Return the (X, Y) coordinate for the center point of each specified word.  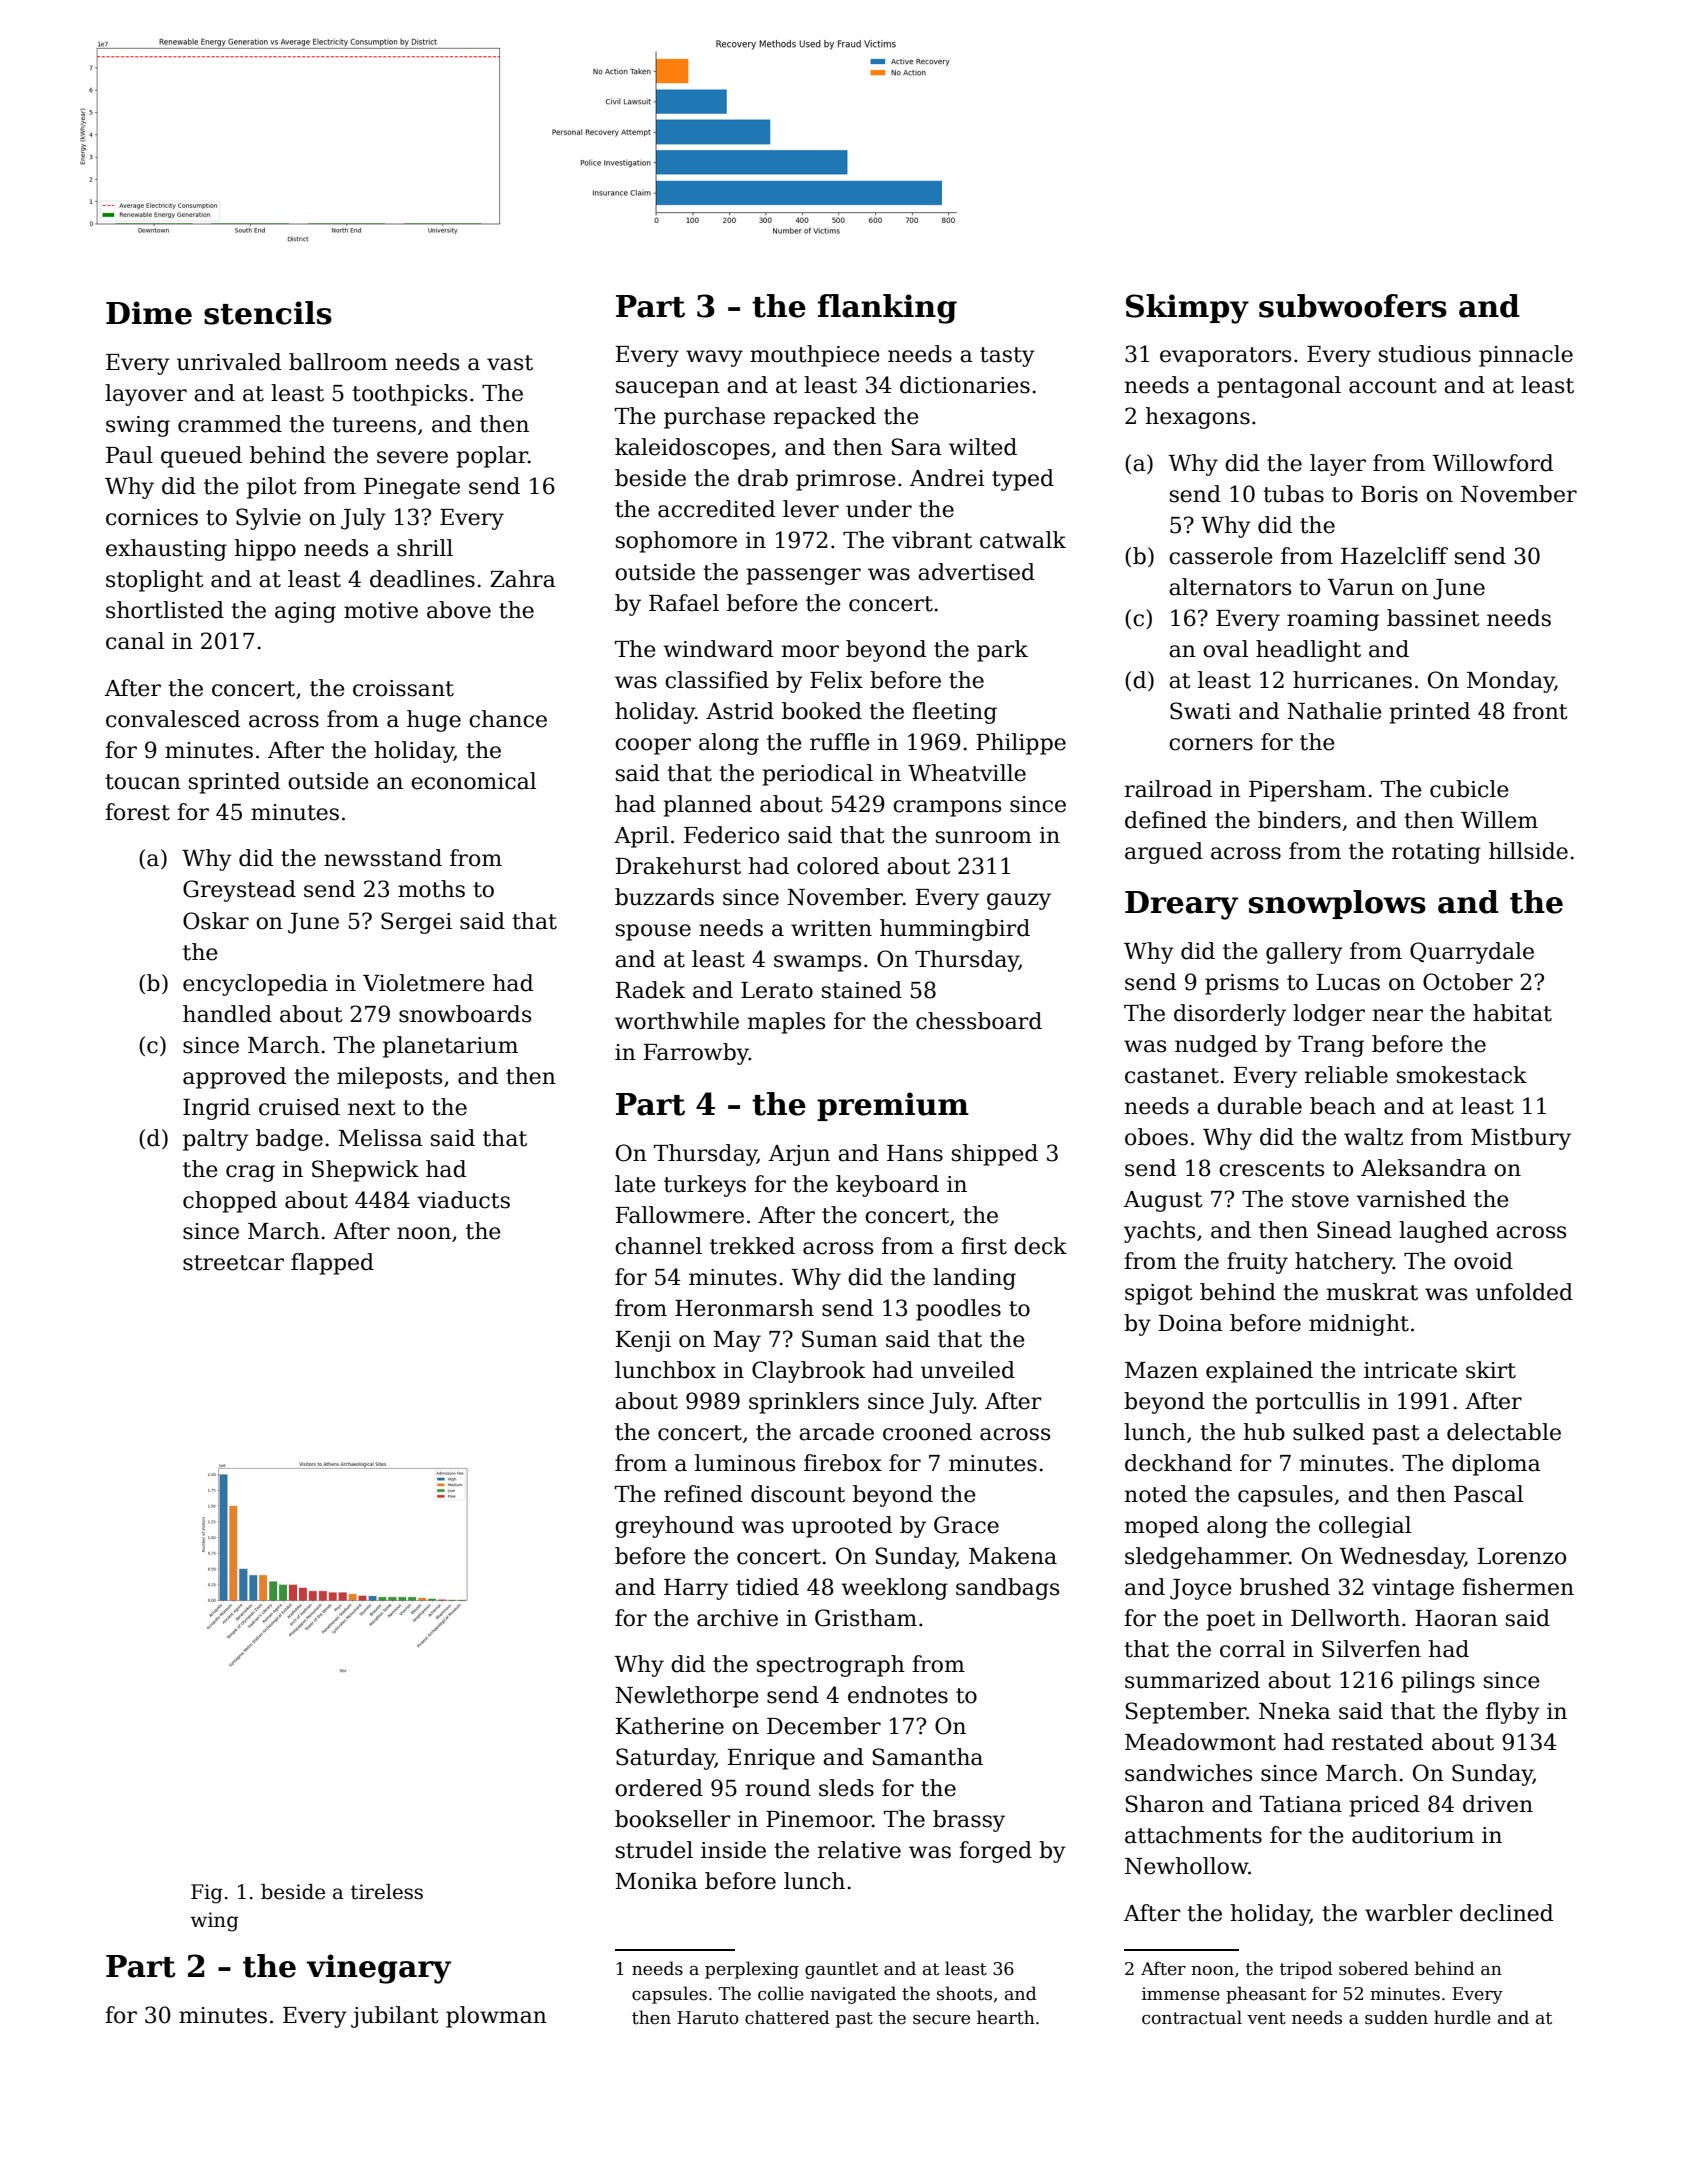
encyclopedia (255, 985)
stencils (268, 313)
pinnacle (1526, 356)
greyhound (674, 1527)
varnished (1411, 1199)
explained (1259, 1372)
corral (1252, 1649)
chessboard (979, 1021)
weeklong (894, 1589)
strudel (654, 1850)
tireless (387, 1892)
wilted (983, 447)
